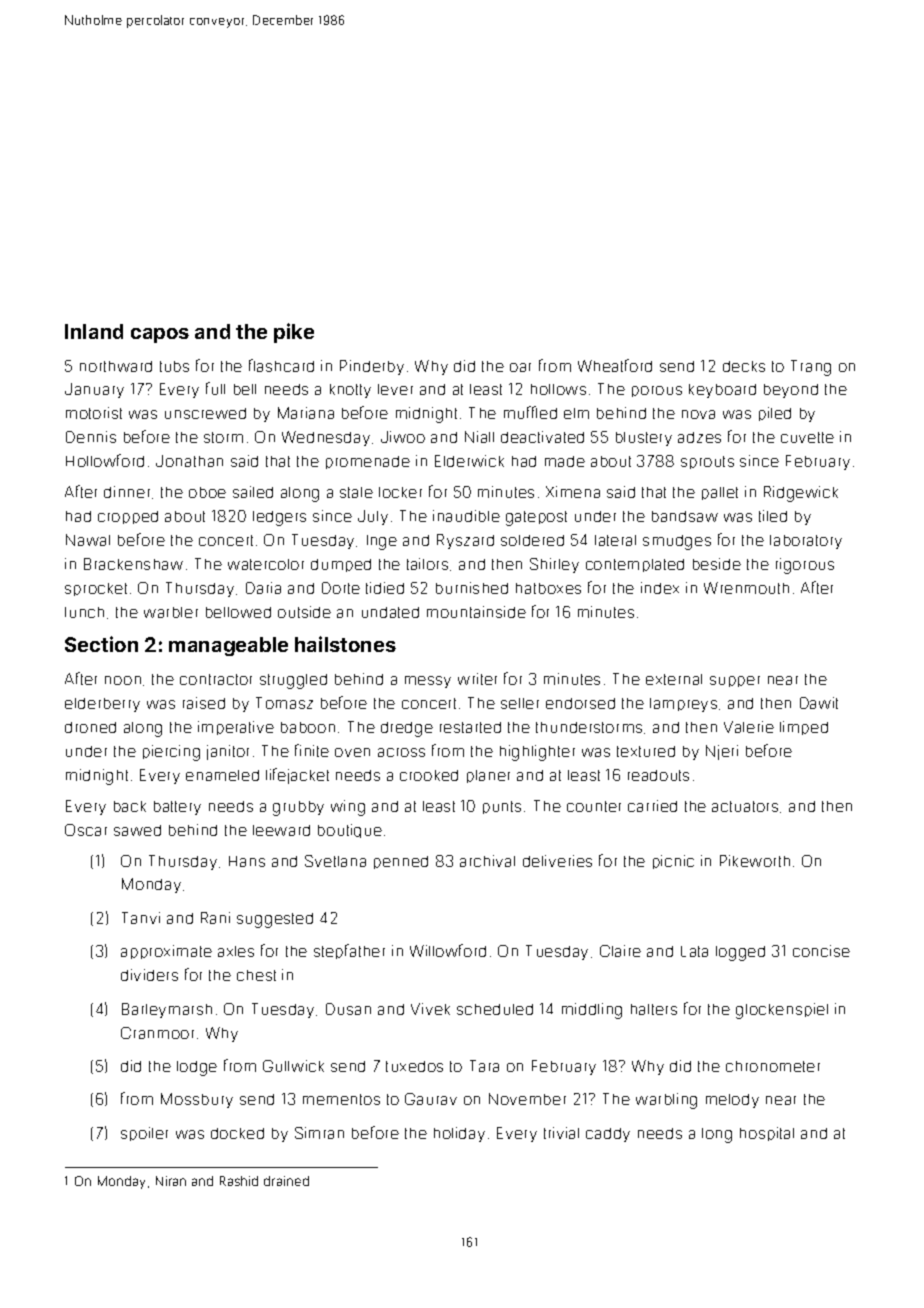 The image size is (924, 1308). What do you see at coordinates (144, 1134) in the screenshot?
I see `spoiler` at bounding box center [144, 1134].
